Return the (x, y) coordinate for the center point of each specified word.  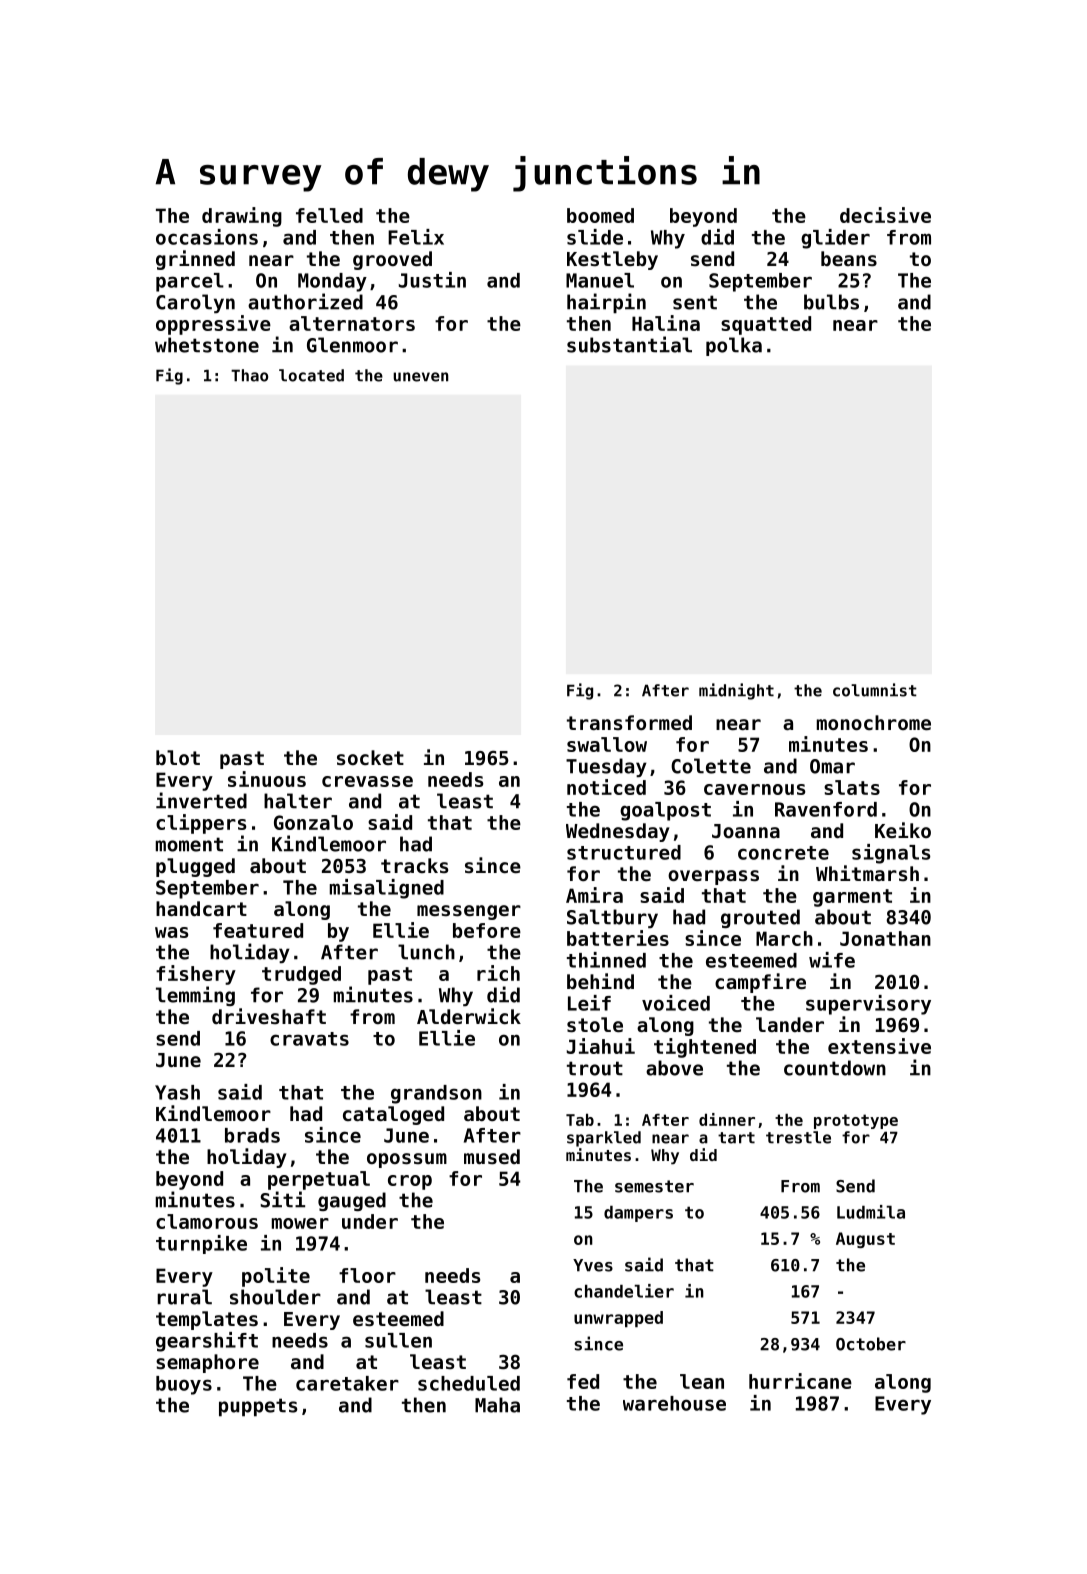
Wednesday (617, 832)
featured (258, 930)
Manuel (600, 280)
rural (184, 1297)
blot (178, 757)
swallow (607, 744)
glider (835, 239)
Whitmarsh (867, 873)
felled (329, 215)
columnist (875, 690)
